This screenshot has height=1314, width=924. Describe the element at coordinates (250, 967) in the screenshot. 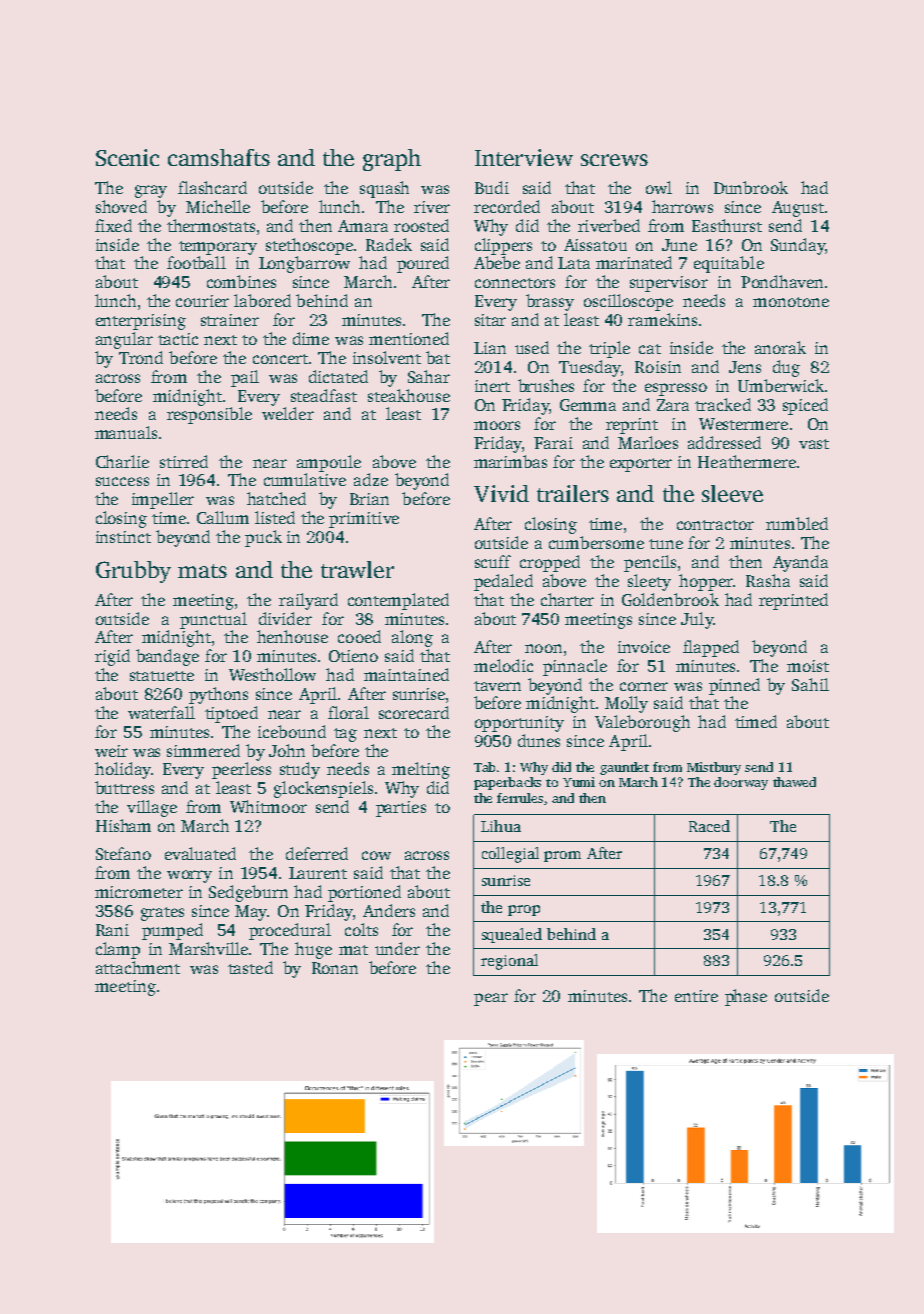

I see `tasted` at that location.
